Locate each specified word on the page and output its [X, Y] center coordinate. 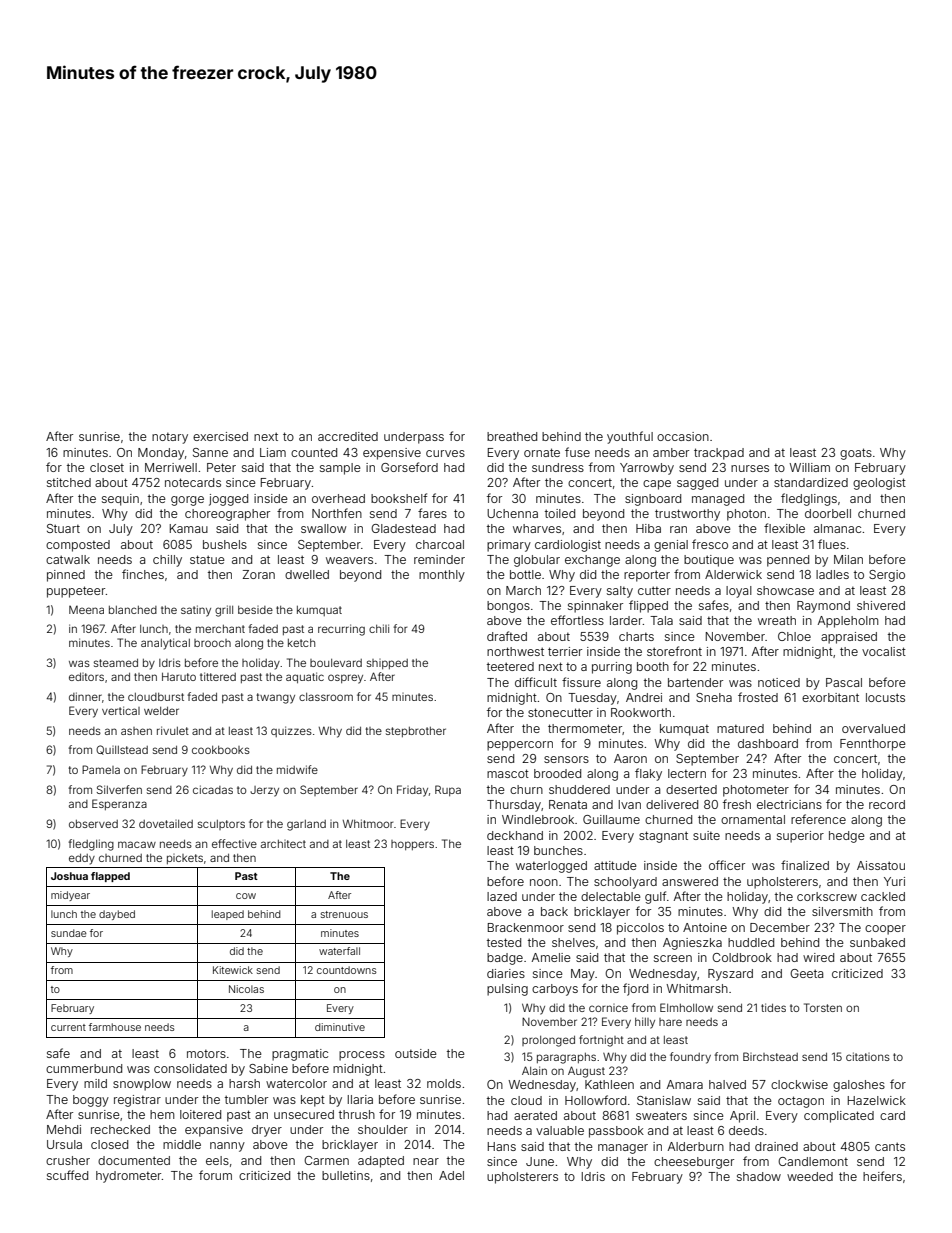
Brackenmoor [526, 927]
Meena [86, 610]
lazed [502, 896]
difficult [536, 682]
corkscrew [827, 896]
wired [818, 957]
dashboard [768, 743]
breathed [512, 436]
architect [283, 844]
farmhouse [115, 1027]
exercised [220, 436]
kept [313, 1101]
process [362, 1056]
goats [856, 454]
